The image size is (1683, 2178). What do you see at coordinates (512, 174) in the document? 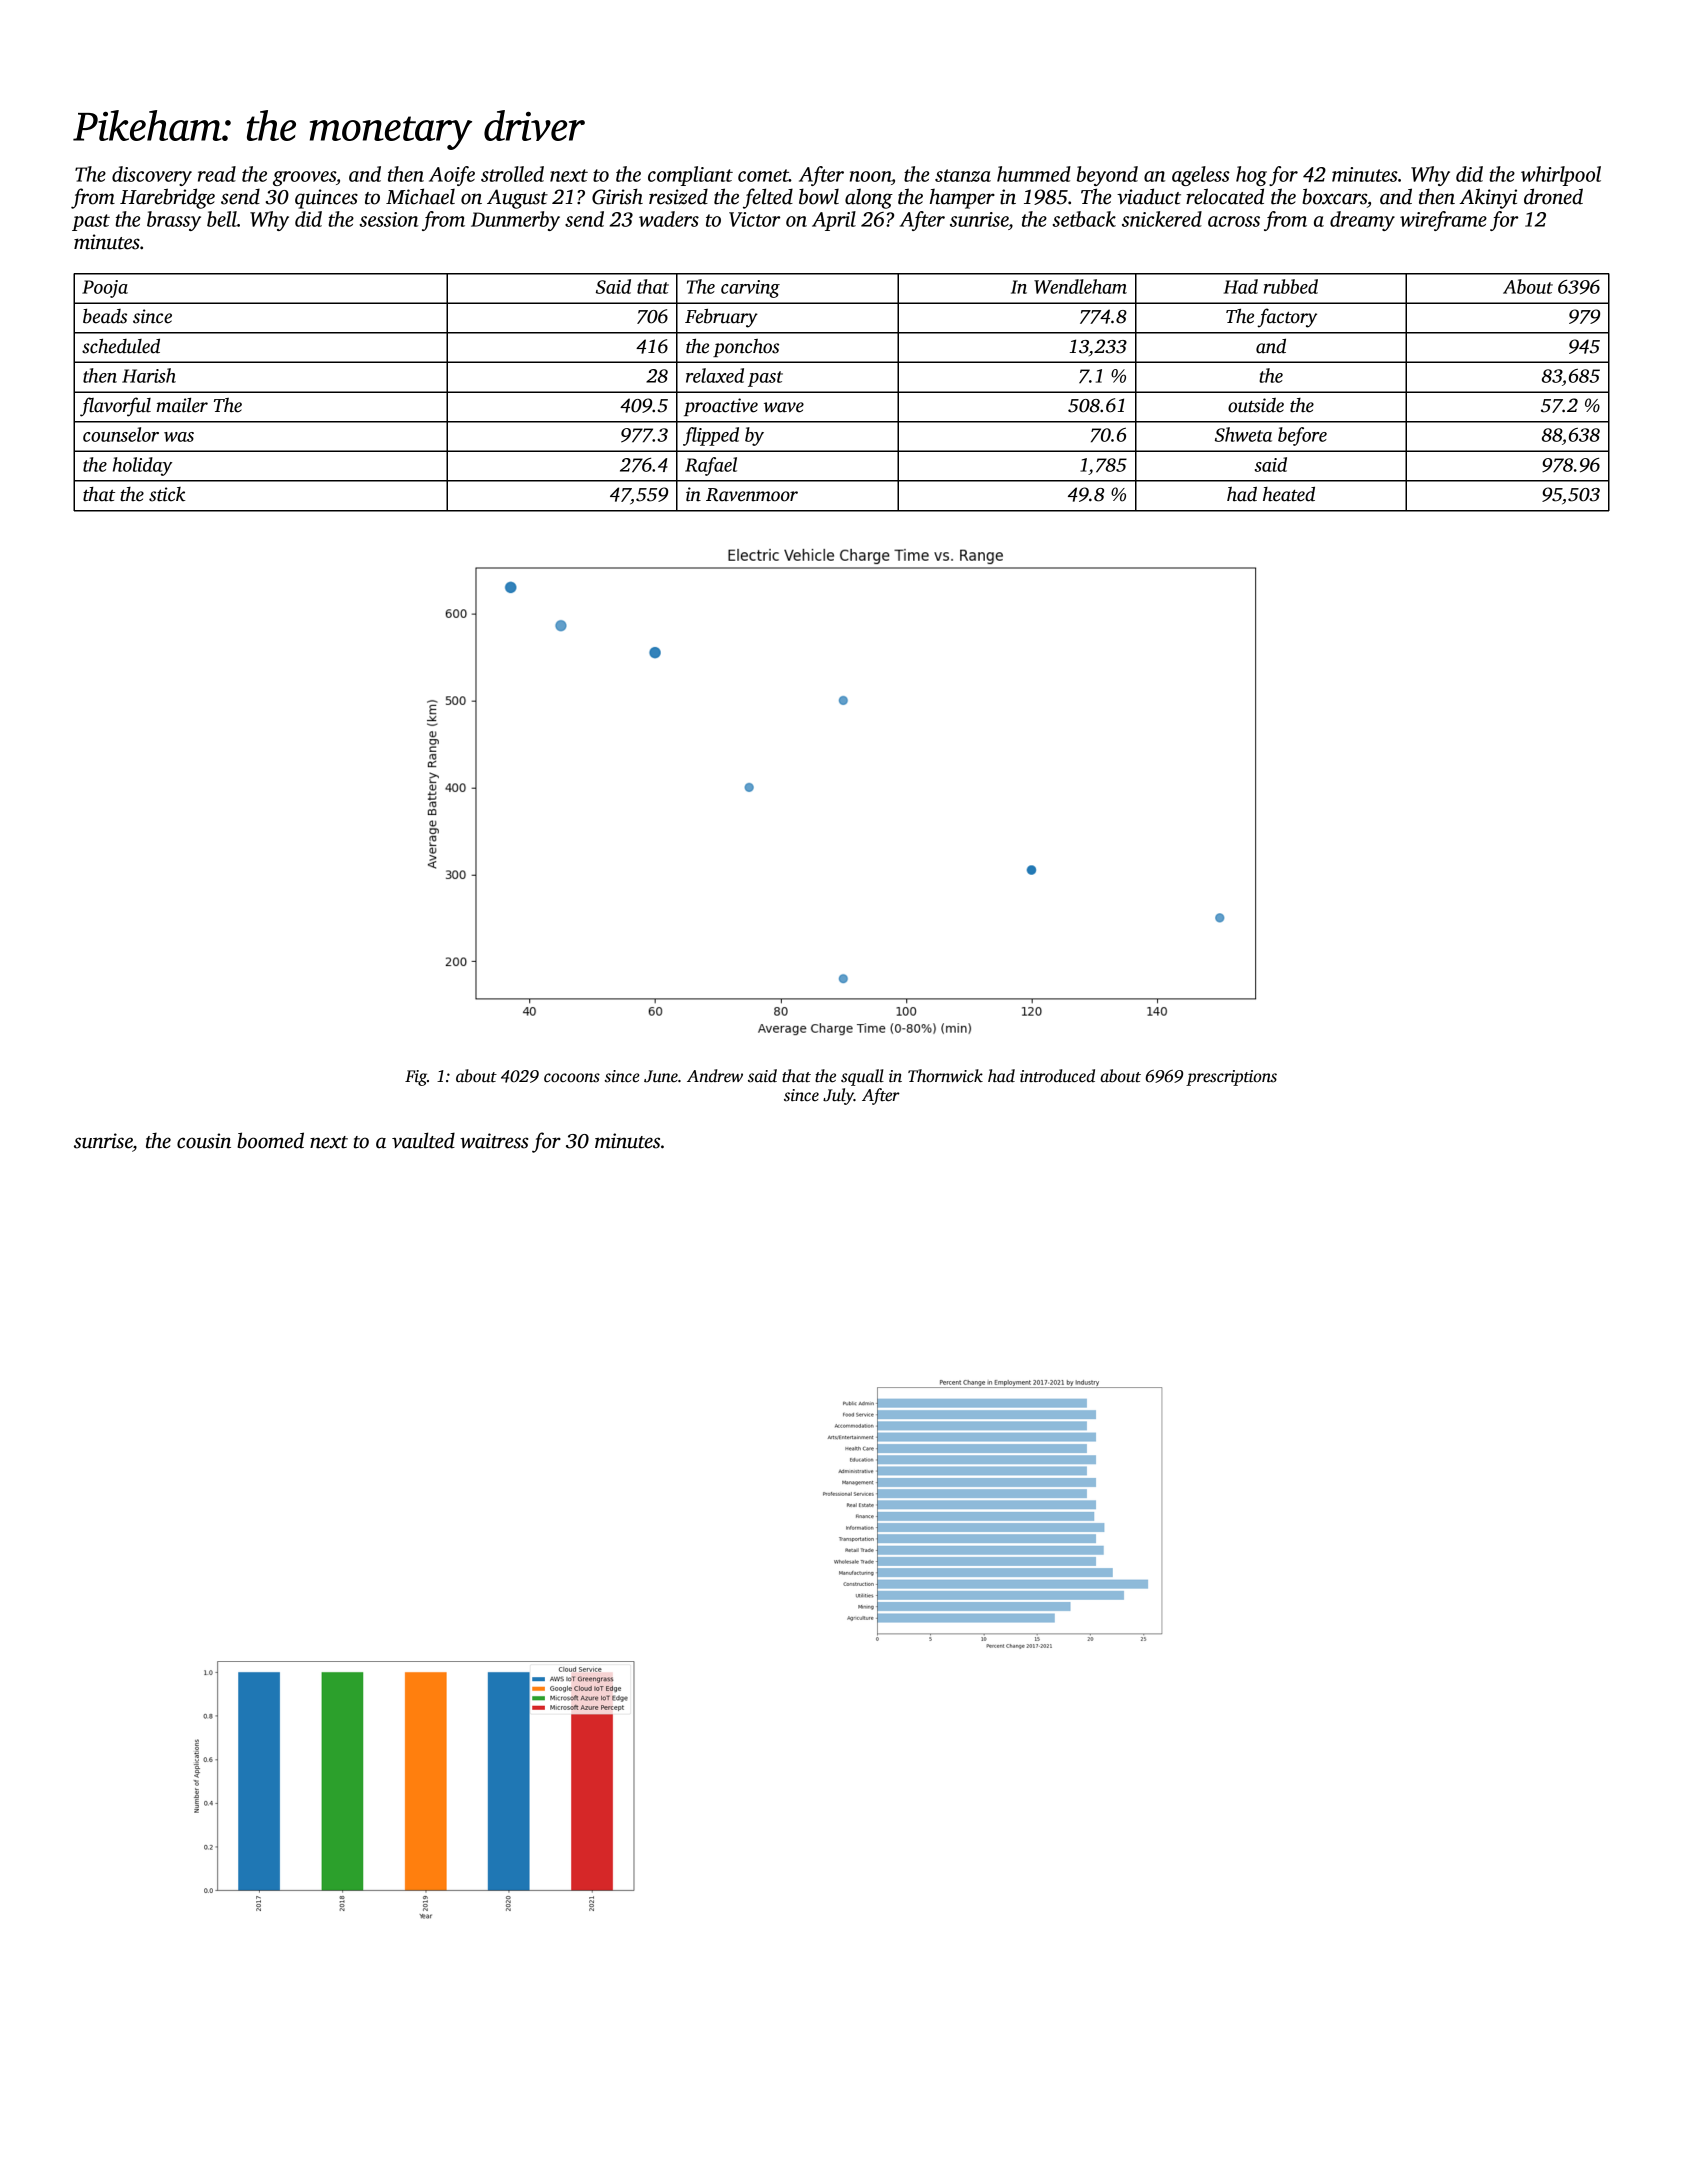
I see `strolled` at bounding box center [512, 174].
